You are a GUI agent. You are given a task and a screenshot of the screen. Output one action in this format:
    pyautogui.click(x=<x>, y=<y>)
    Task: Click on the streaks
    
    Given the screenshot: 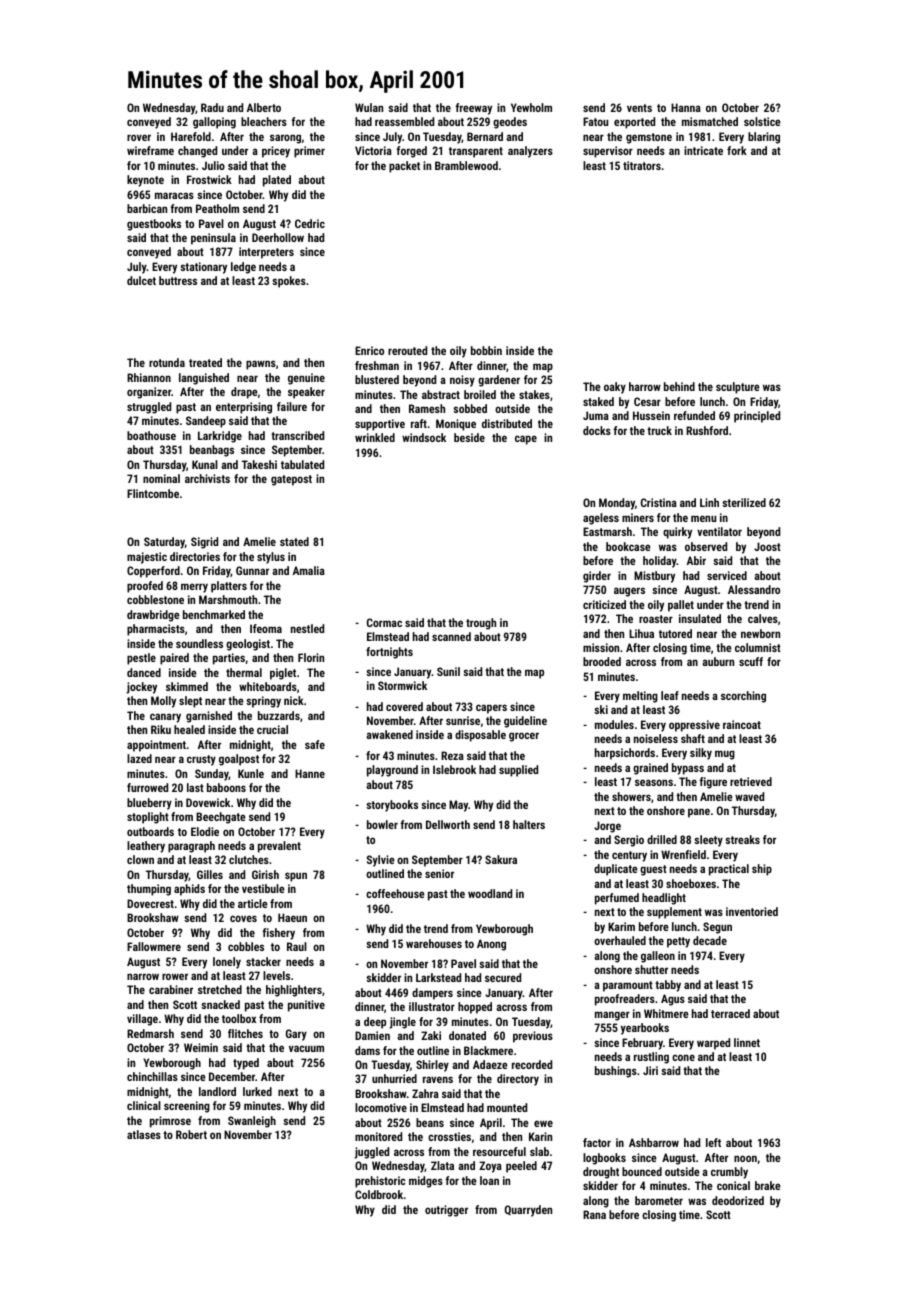 What is the action you would take?
    pyautogui.click(x=742, y=839)
